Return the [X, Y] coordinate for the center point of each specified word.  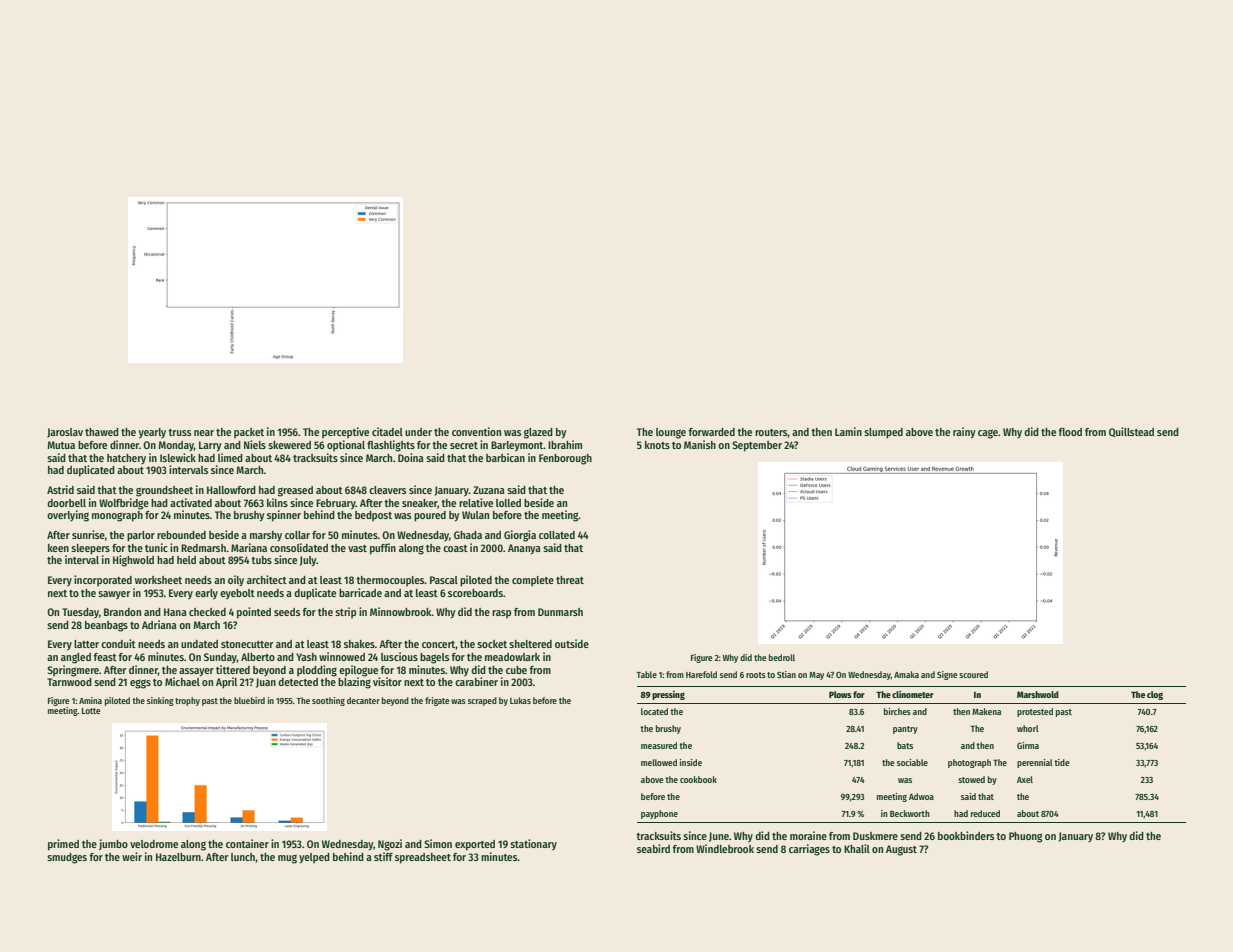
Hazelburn [178, 857]
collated [557, 535]
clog [1155, 695]
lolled [508, 503]
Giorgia [520, 536]
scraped [482, 701]
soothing [328, 701]
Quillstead [1131, 432]
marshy [266, 536]
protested [1035, 712]
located [654, 711]
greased [295, 491]
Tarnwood [69, 682]
